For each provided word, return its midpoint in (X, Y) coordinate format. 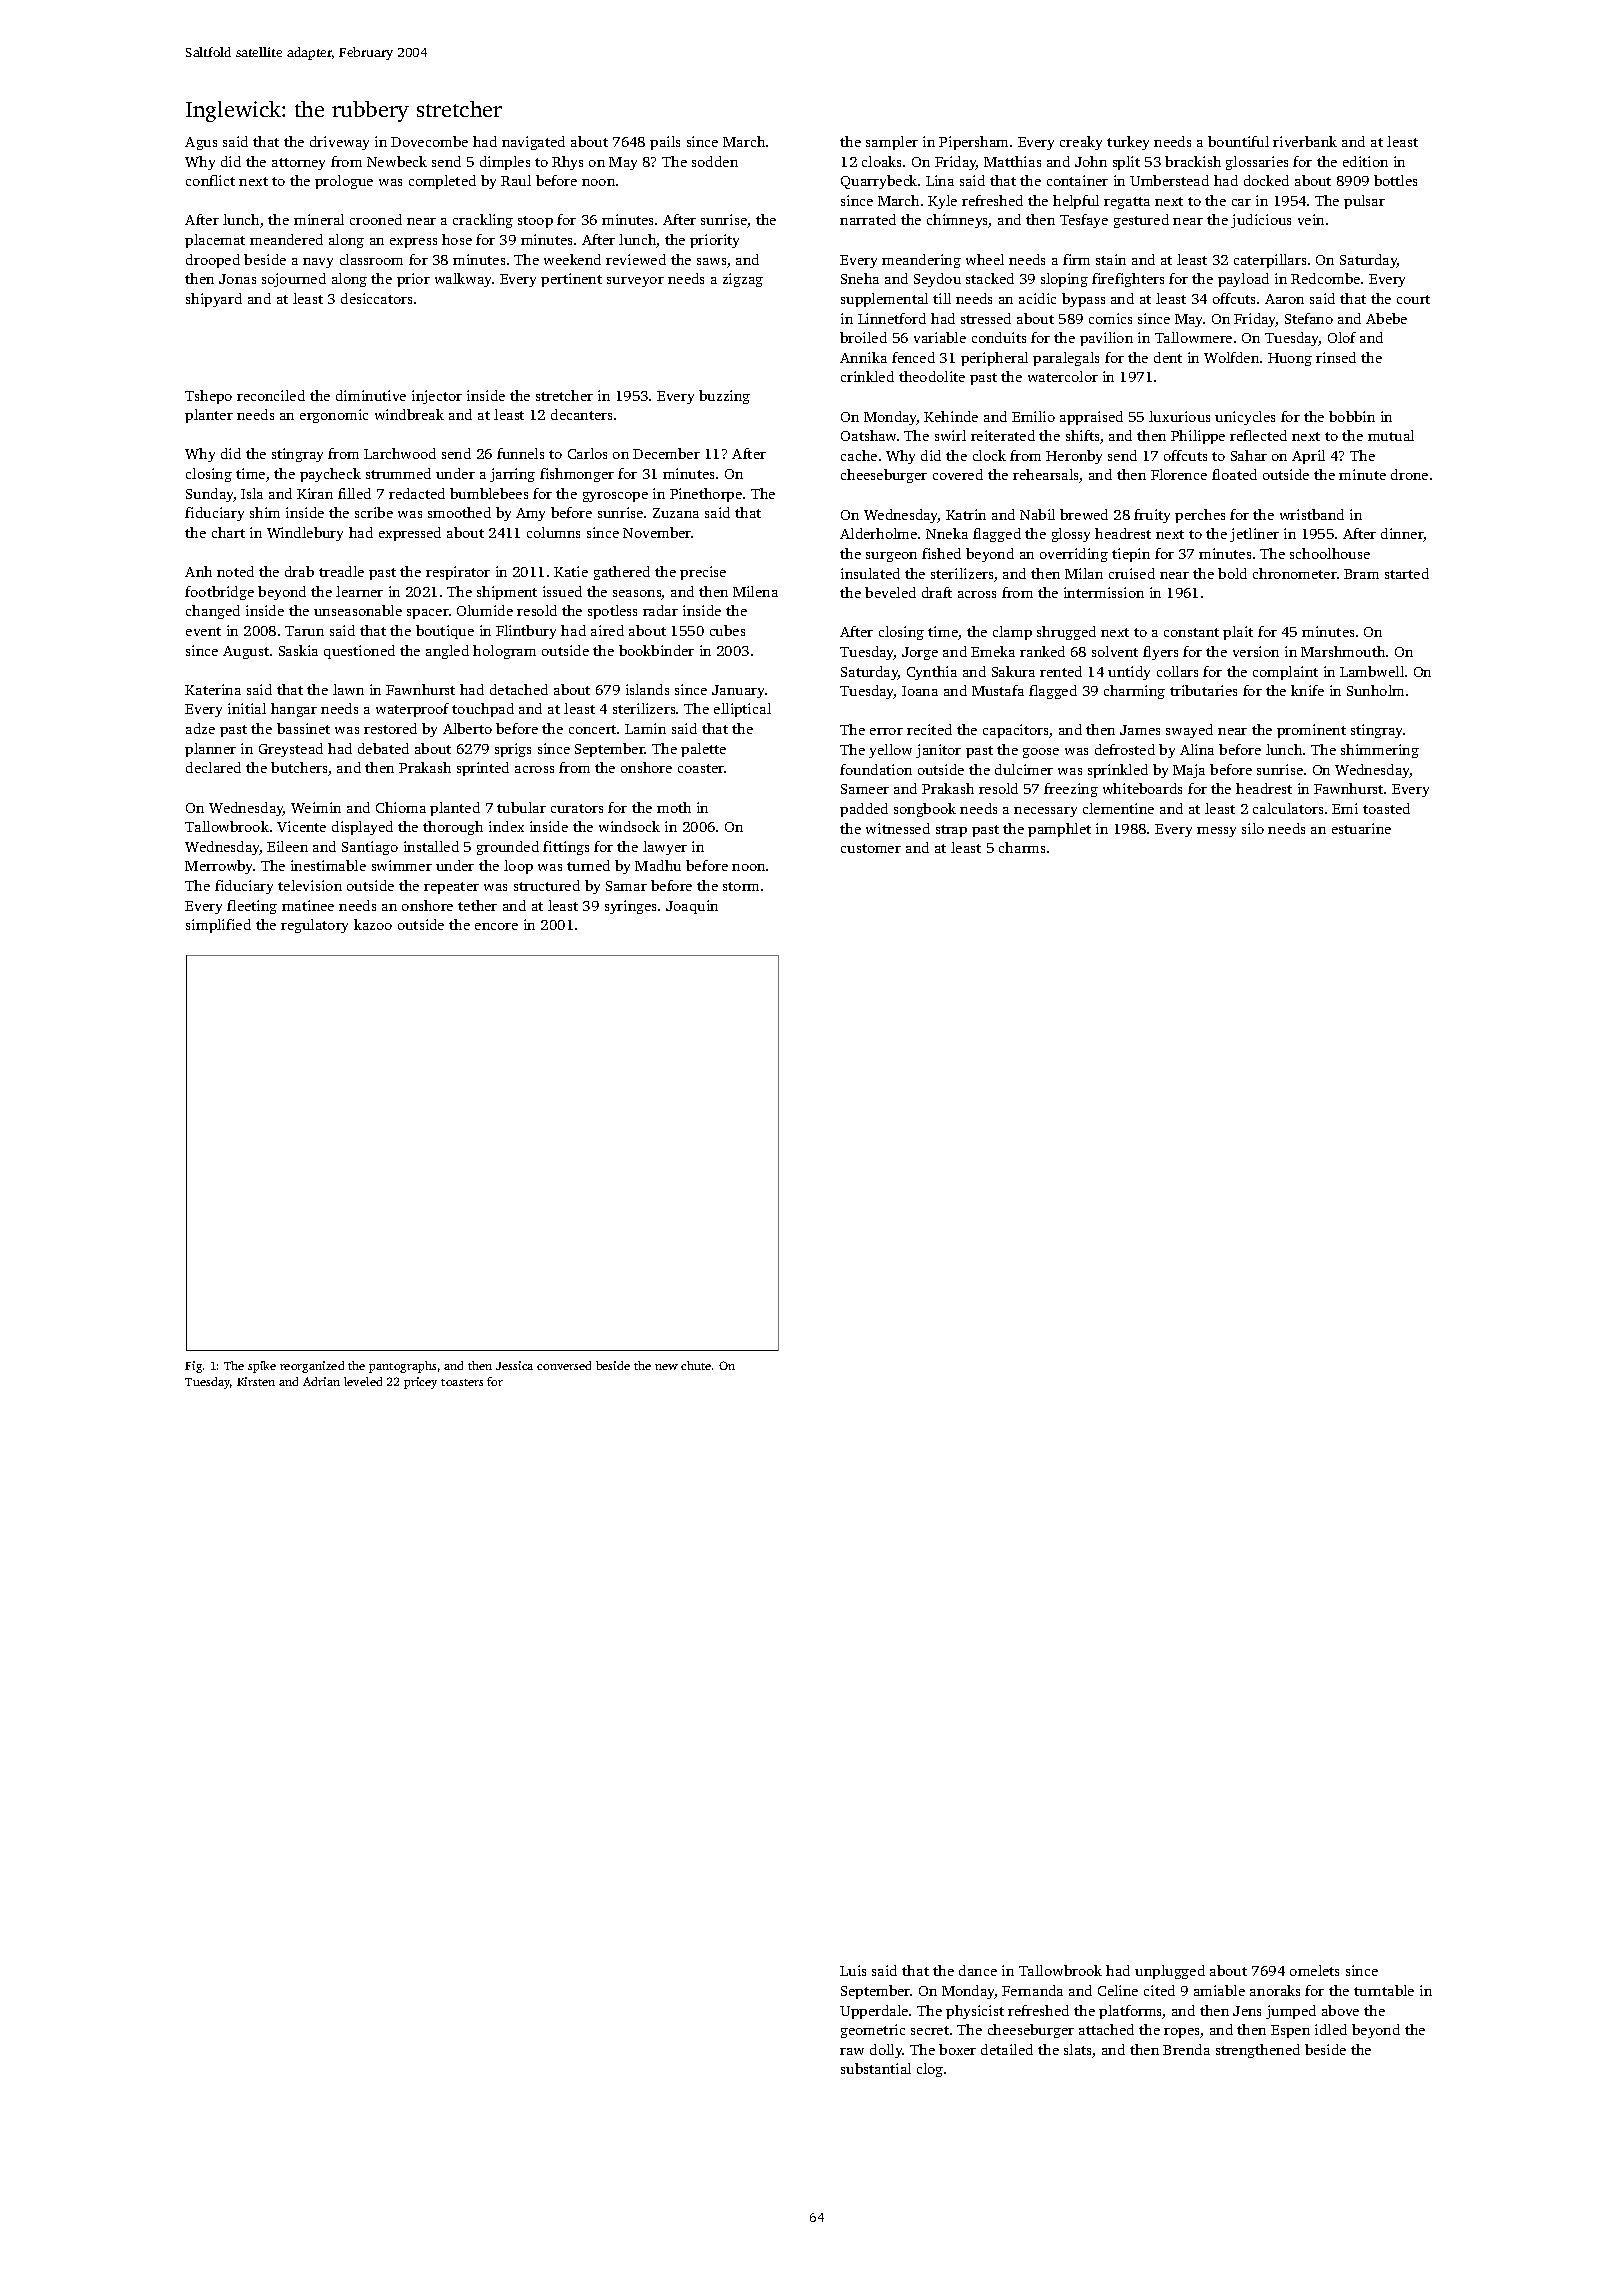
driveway (339, 143)
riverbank (1305, 141)
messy (1216, 832)
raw (852, 2051)
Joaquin (692, 907)
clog (930, 2070)
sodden (715, 161)
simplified (218, 926)
